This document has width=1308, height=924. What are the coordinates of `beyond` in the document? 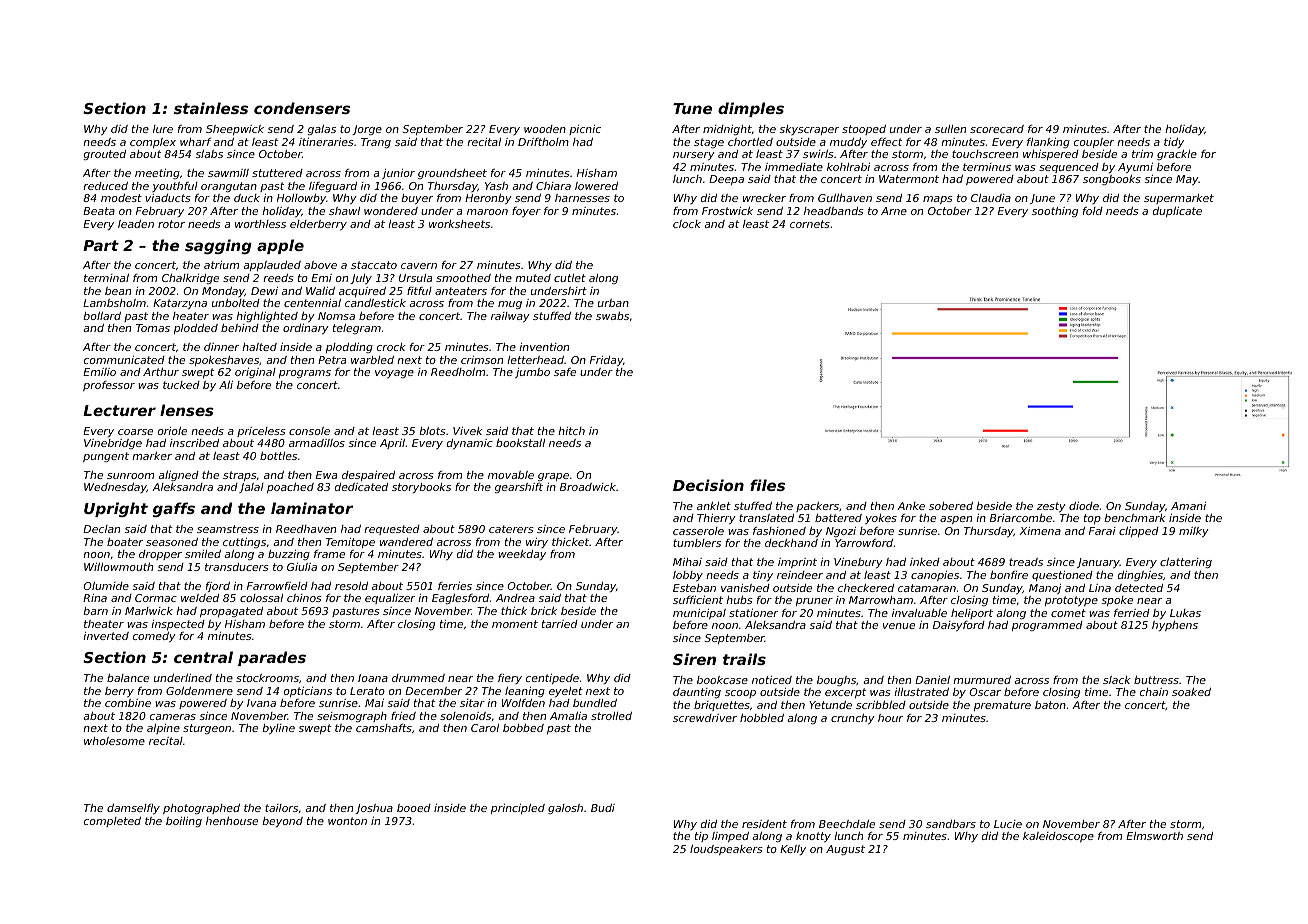 It's located at (282, 822).
